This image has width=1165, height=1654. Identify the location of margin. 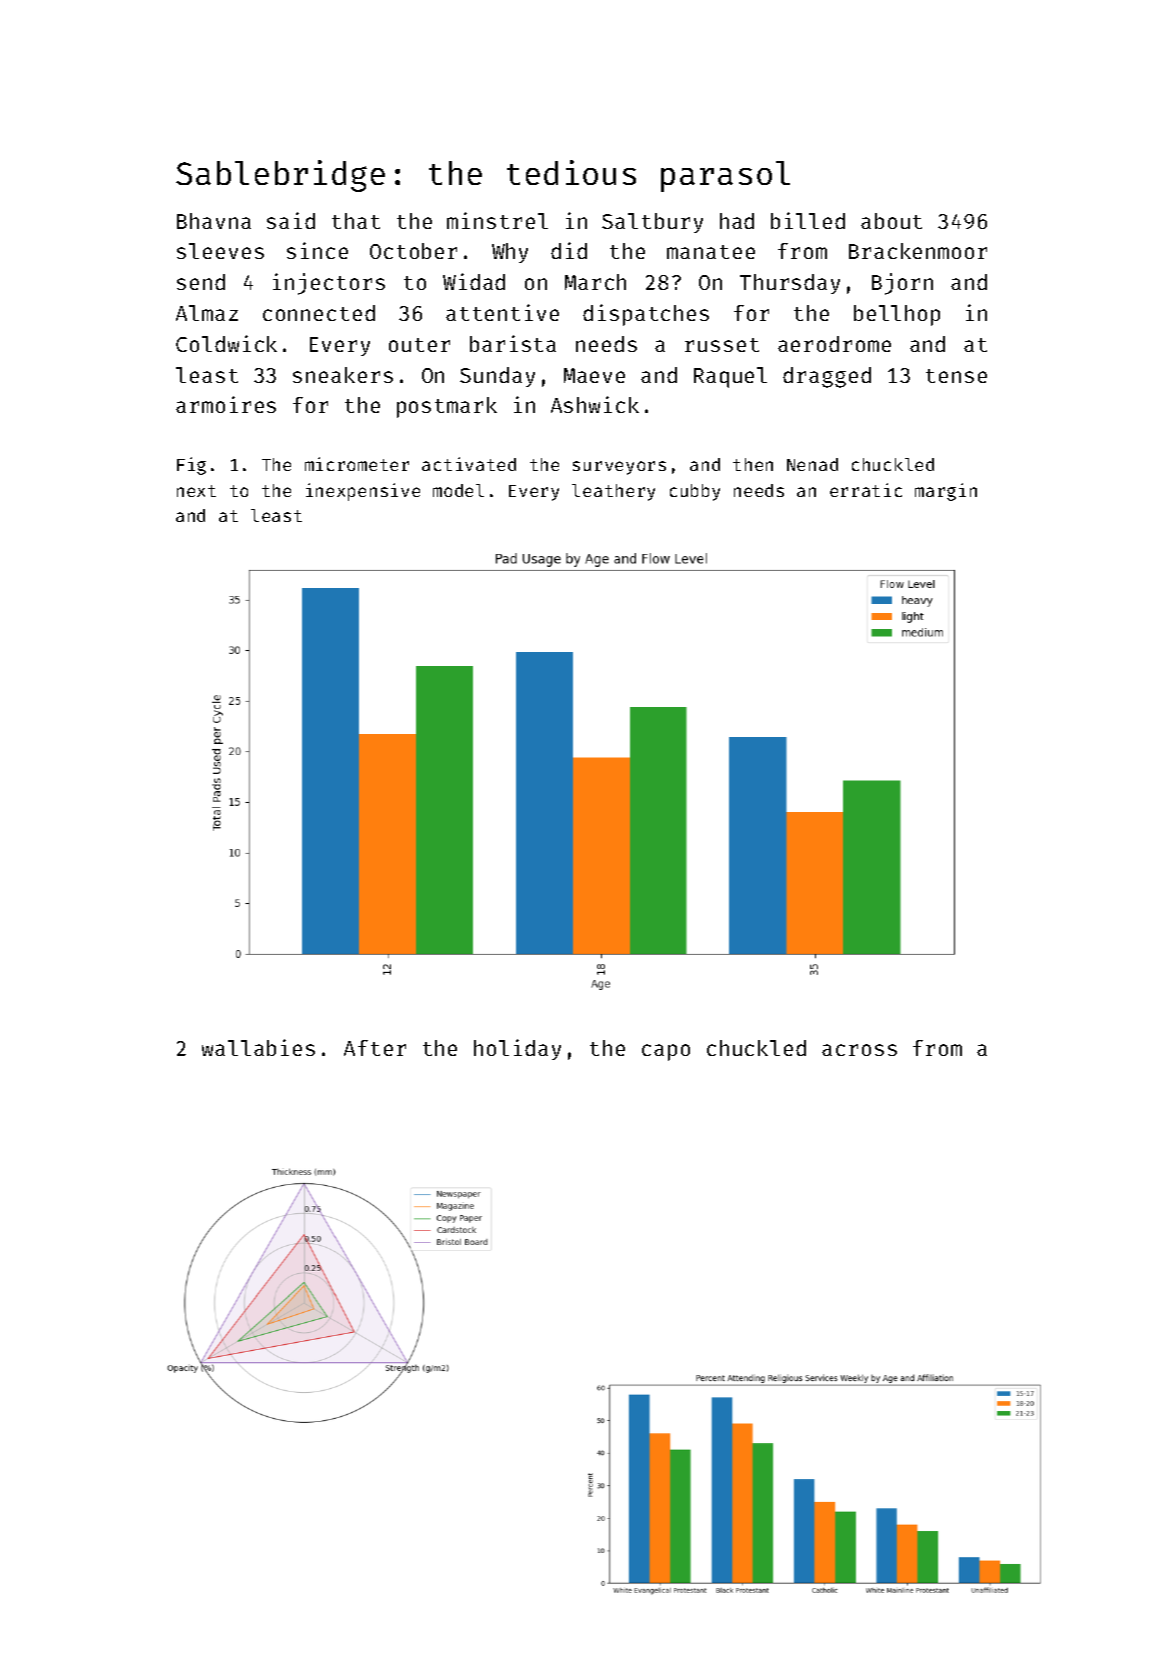
(946, 492).
